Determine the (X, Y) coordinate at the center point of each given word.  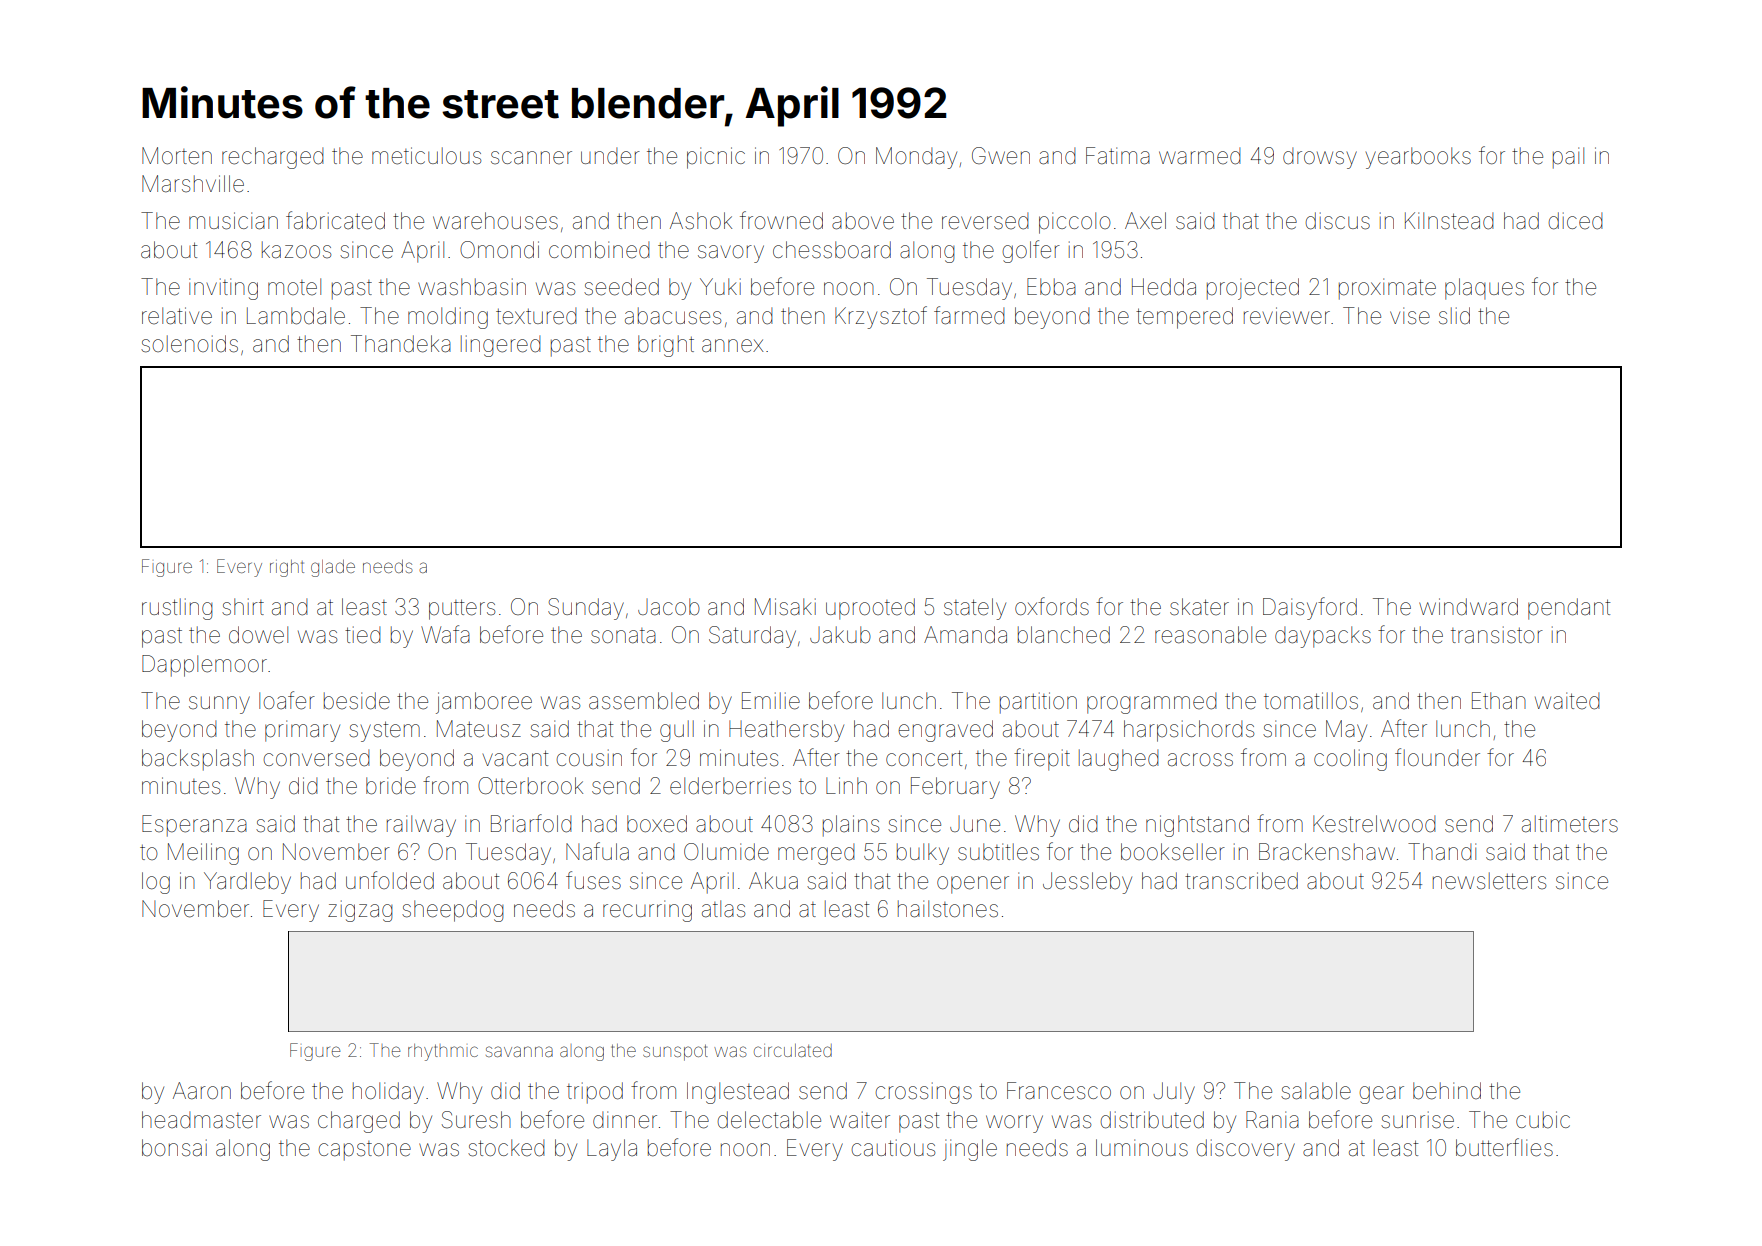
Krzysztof (881, 317)
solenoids (189, 344)
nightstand (1197, 826)
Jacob (669, 607)
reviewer (1287, 316)
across (1200, 760)
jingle (970, 1150)
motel (294, 287)
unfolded (390, 880)
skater (1199, 607)
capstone (364, 1151)
